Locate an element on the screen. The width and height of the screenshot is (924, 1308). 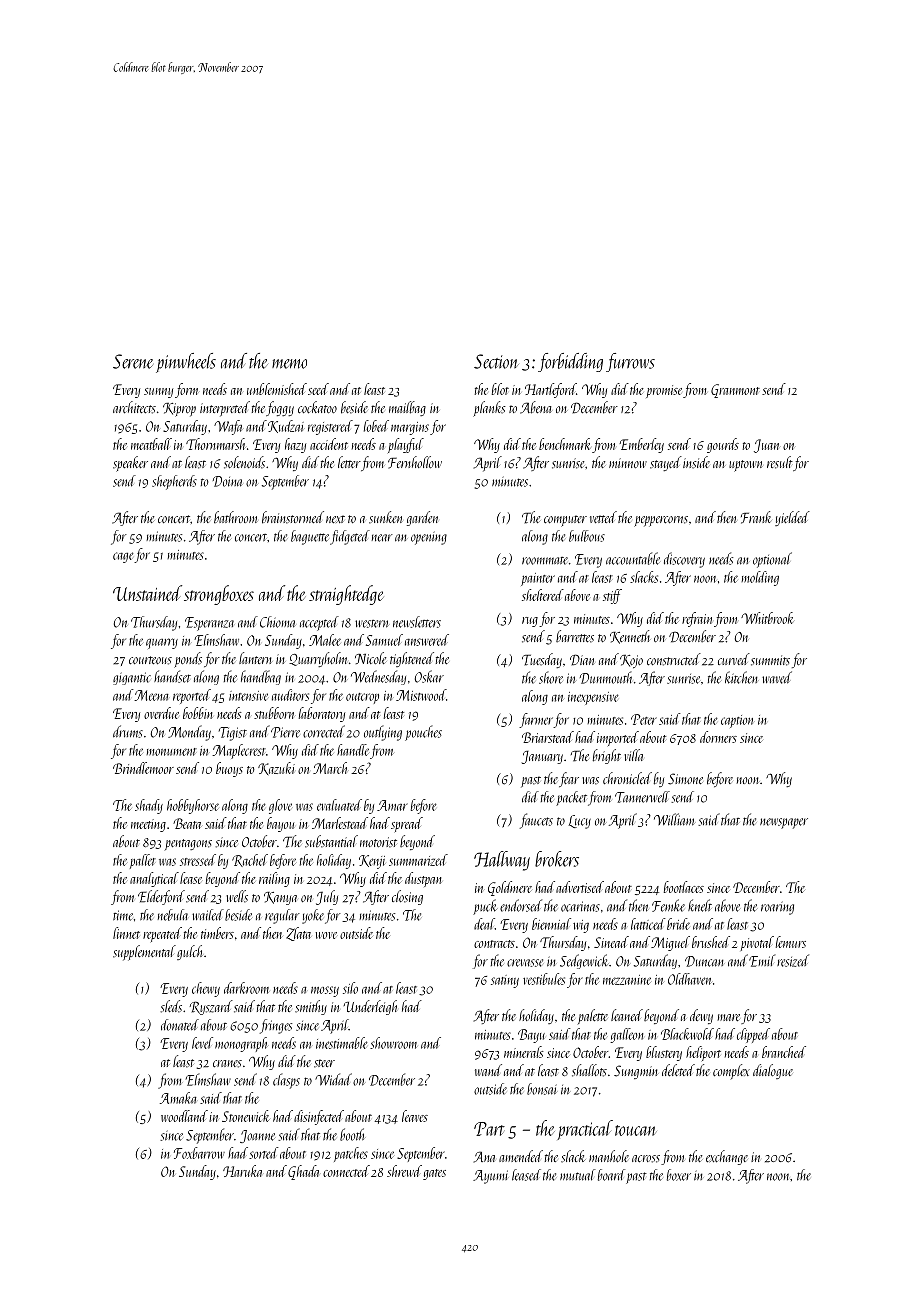
showroom is located at coordinates (393, 1043).
